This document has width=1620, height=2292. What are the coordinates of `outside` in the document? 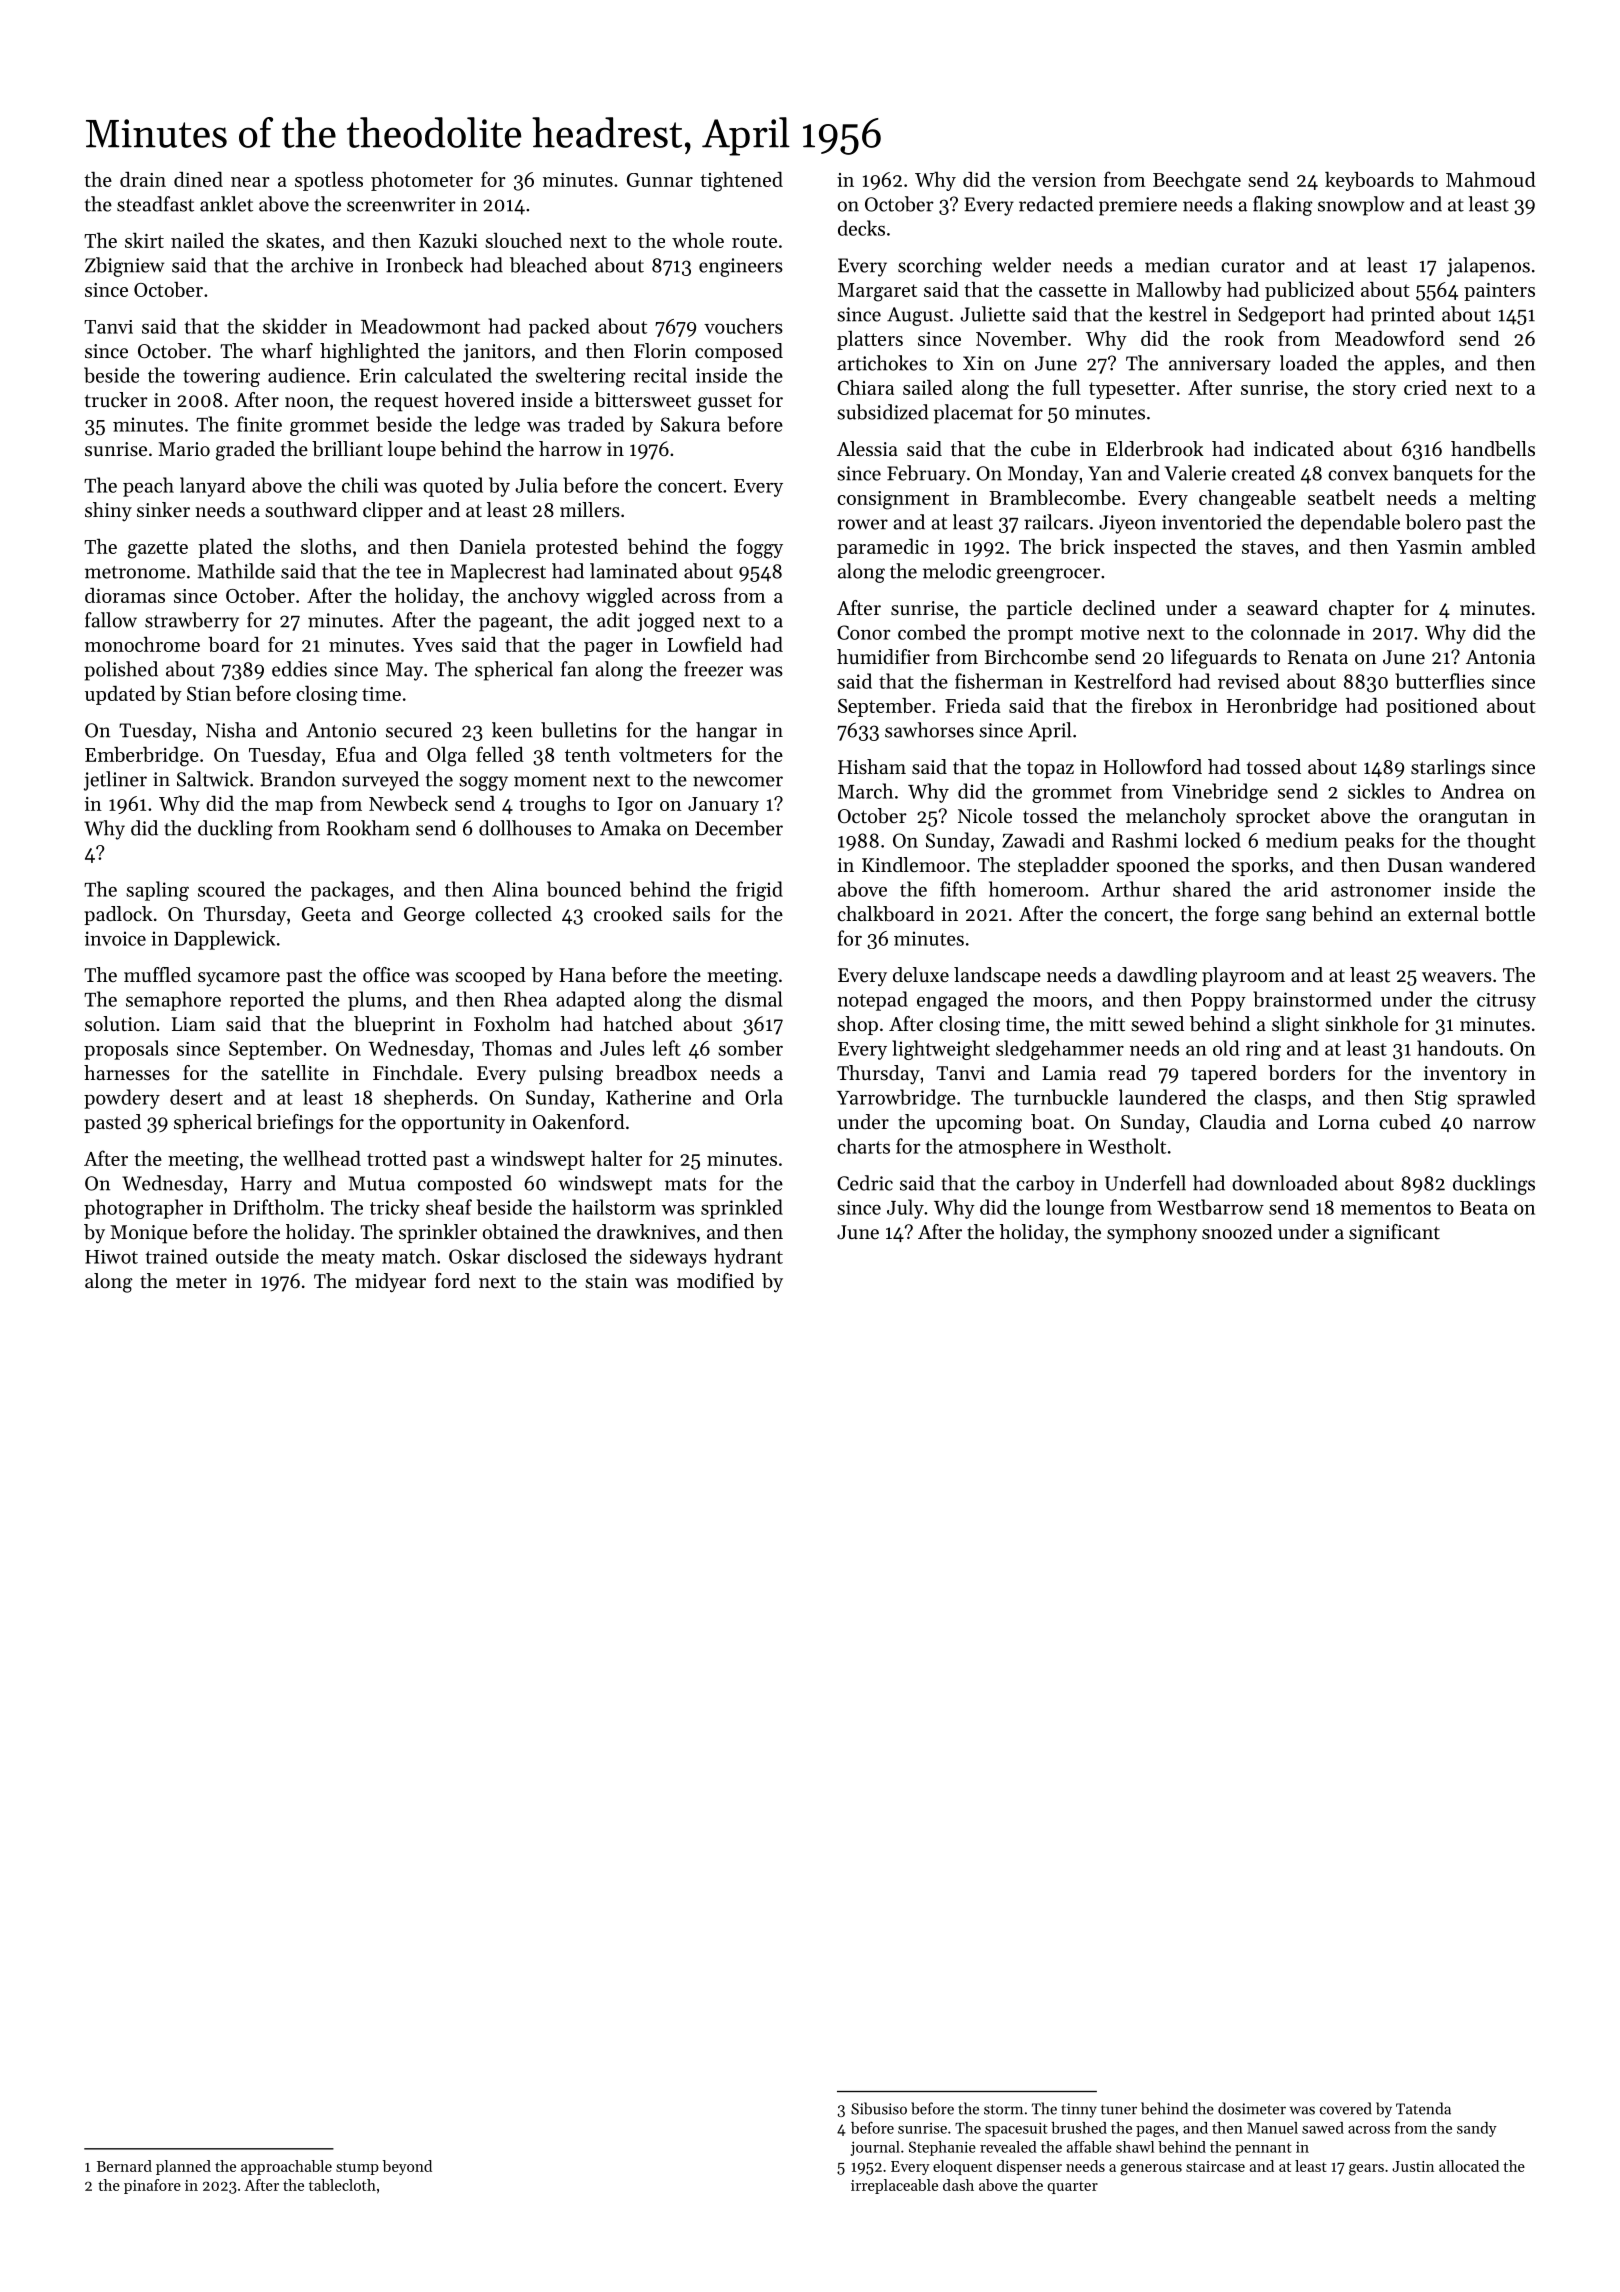 It's located at (247, 1256).
